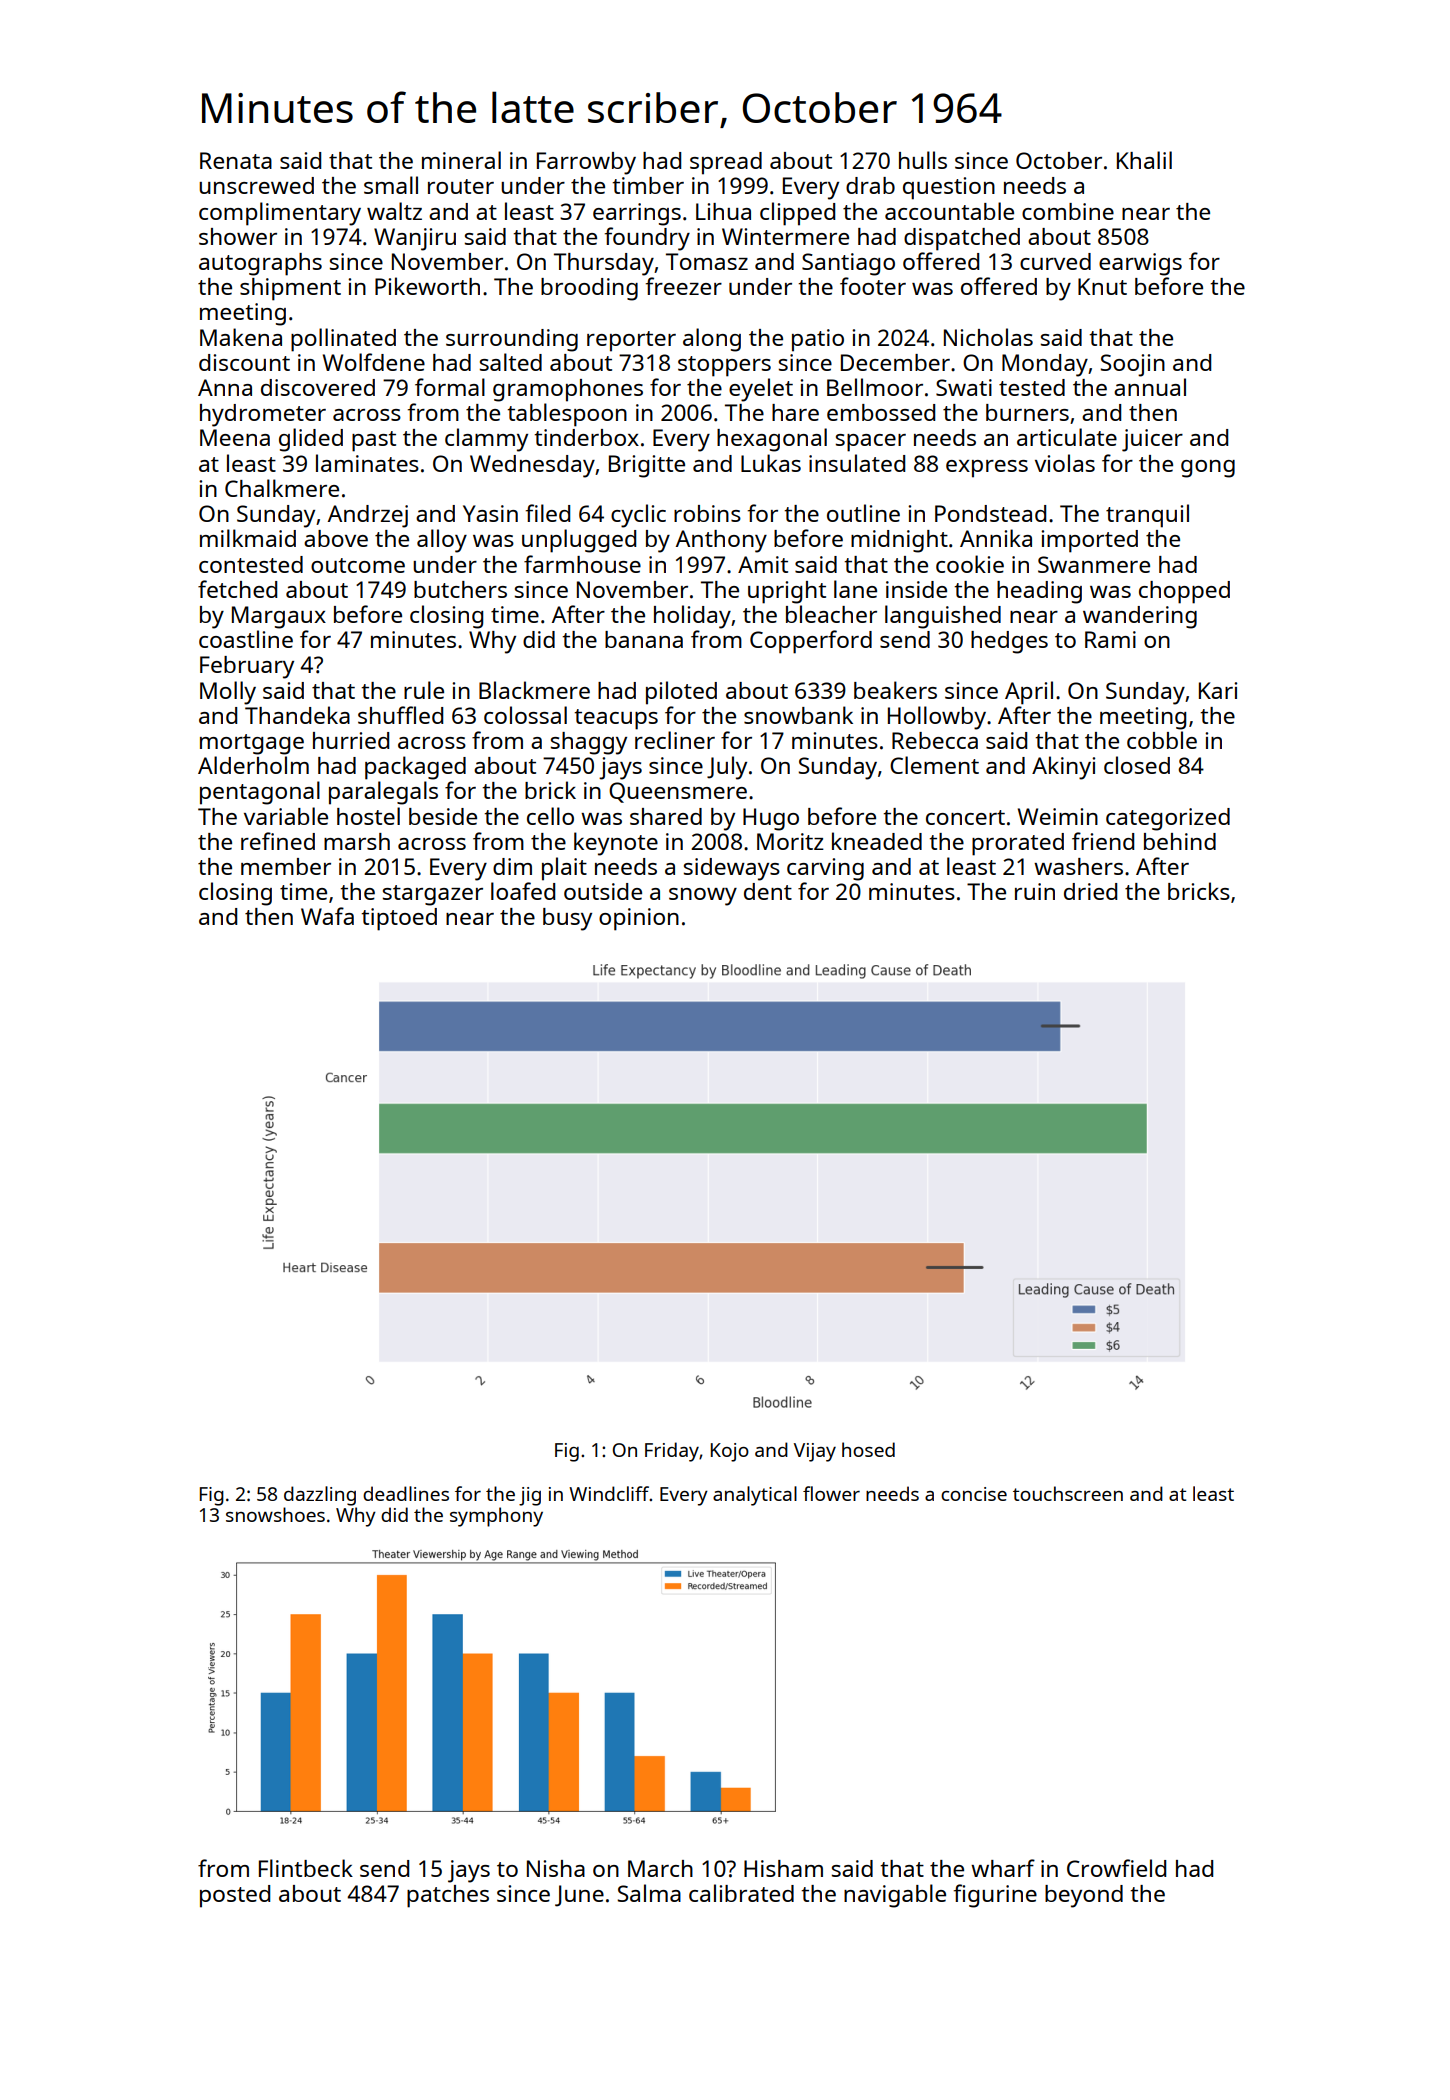 This screenshot has width=1450, height=2100. I want to click on behind, so click(1180, 841).
